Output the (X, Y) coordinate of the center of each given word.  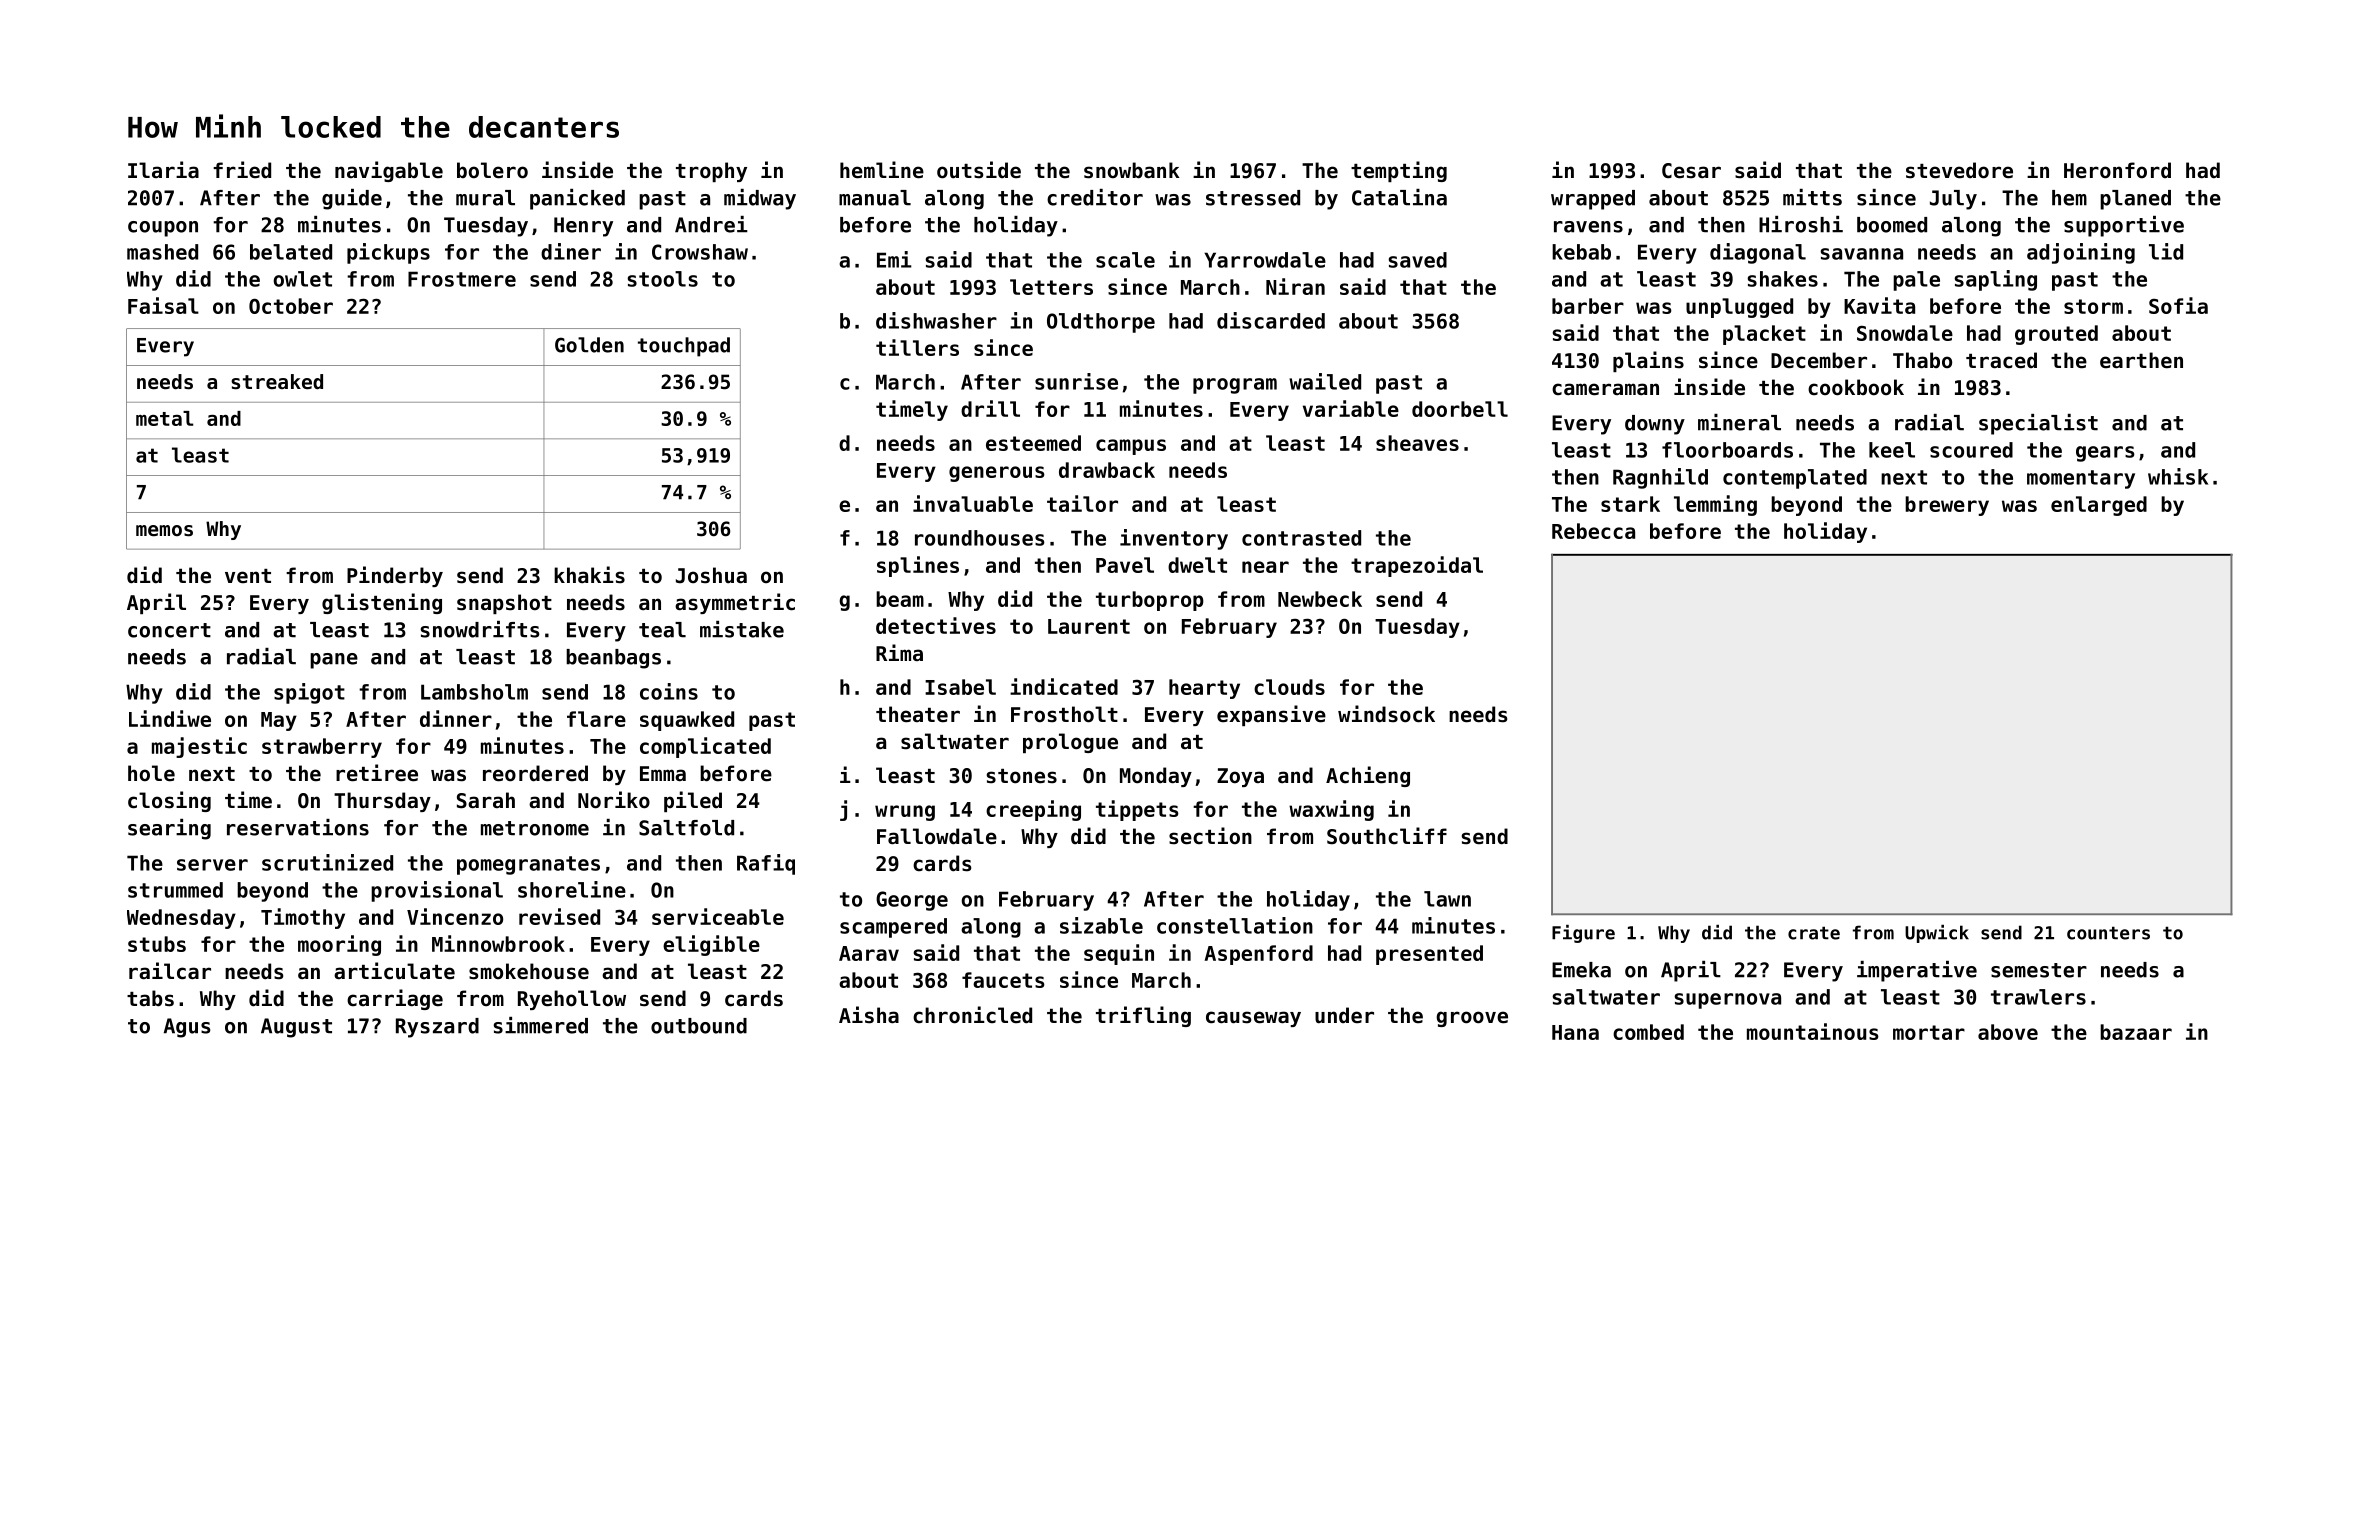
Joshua (711, 575)
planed (2135, 200)
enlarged (2099, 506)
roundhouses (980, 538)
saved (1417, 260)
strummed (175, 890)
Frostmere (462, 279)
